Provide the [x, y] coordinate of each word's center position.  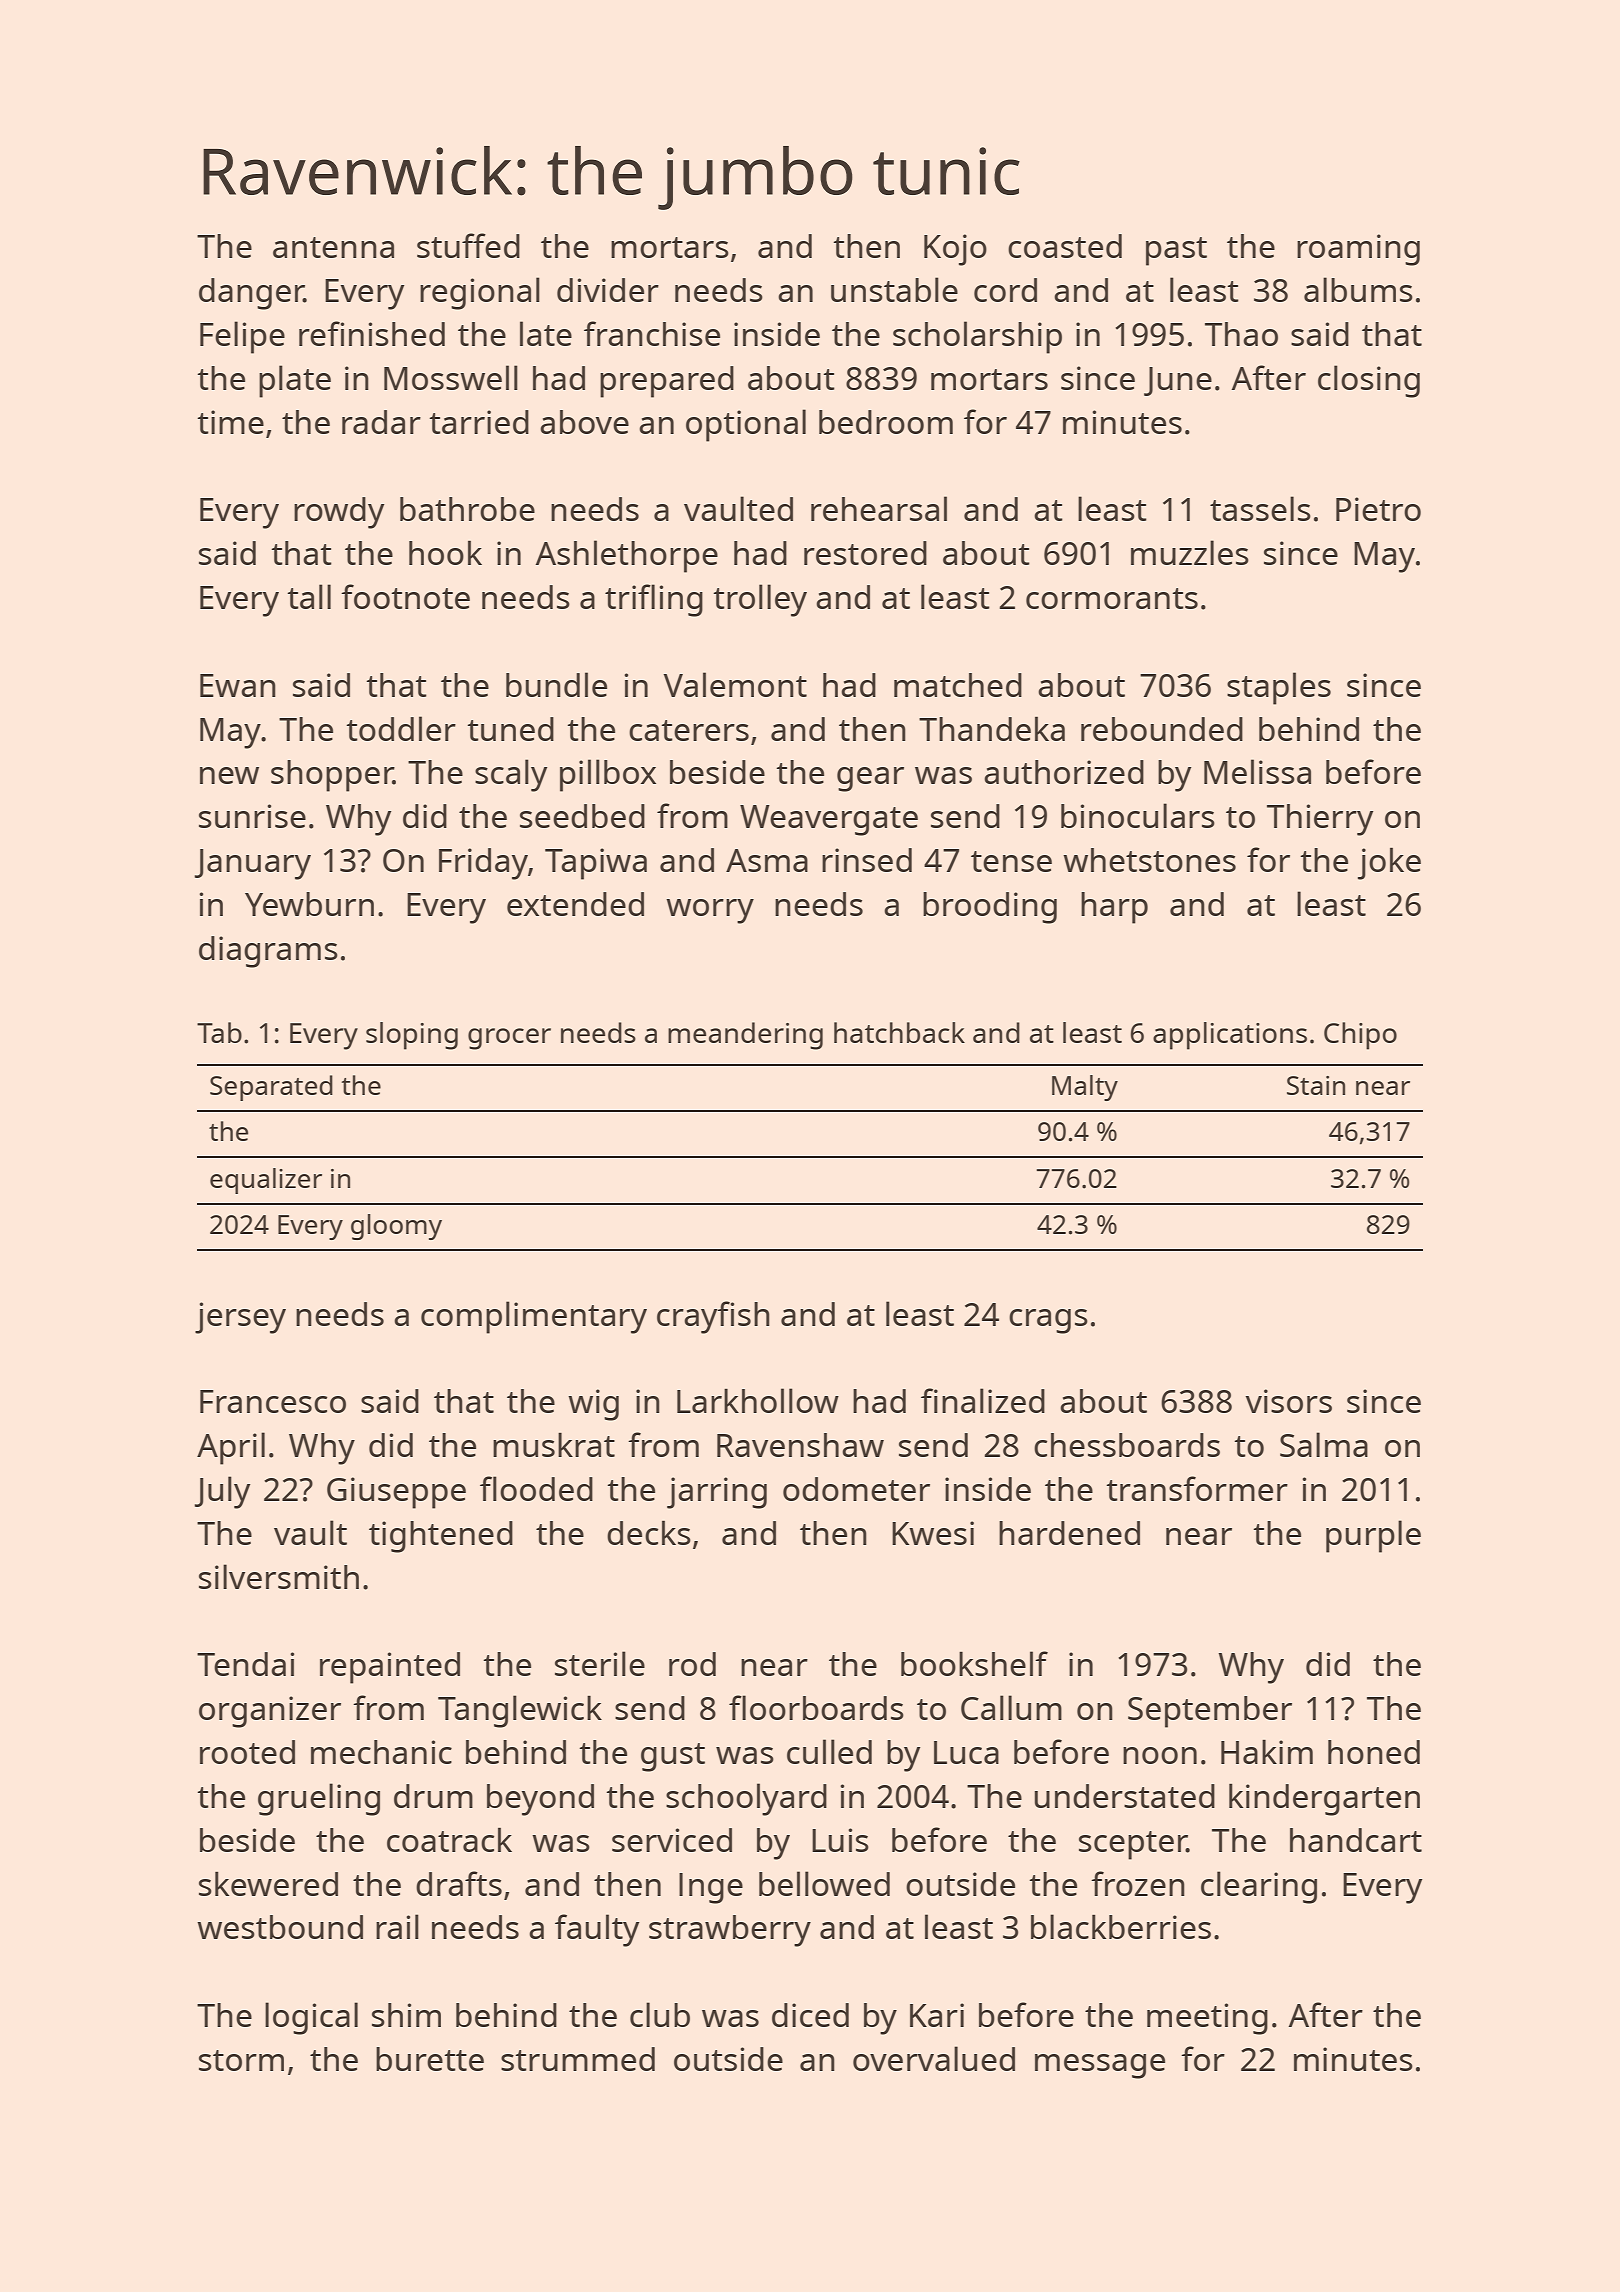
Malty [1085, 1088]
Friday [483, 864]
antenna [333, 247]
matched [958, 685]
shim [406, 2015]
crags [1048, 1321]
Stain [1316, 1085]
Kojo [955, 250]
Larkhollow [758, 1400]
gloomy [396, 1227]
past [1176, 251]
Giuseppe [396, 1493]
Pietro [1378, 509]
